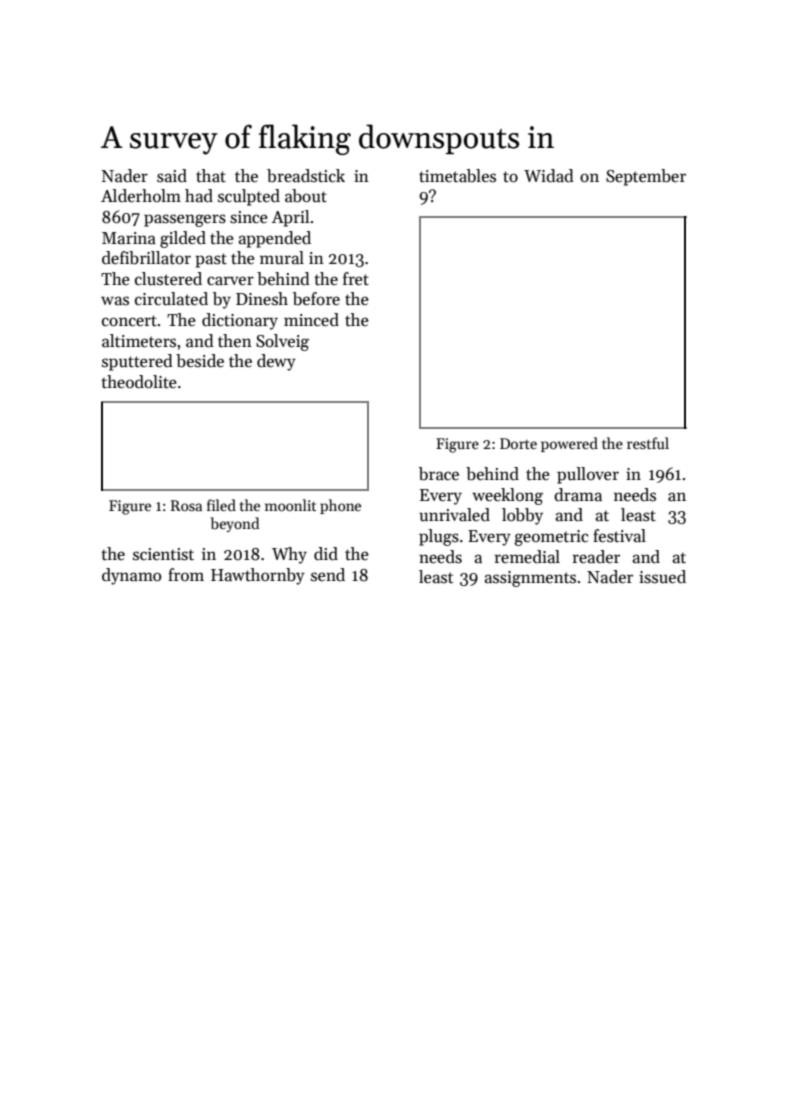 Image resolution: width=788 pixels, height=1118 pixels. What do you see at coordinates (549, 176) in the screenshot?
I see `Widad` at bounding box center [549, 176].
